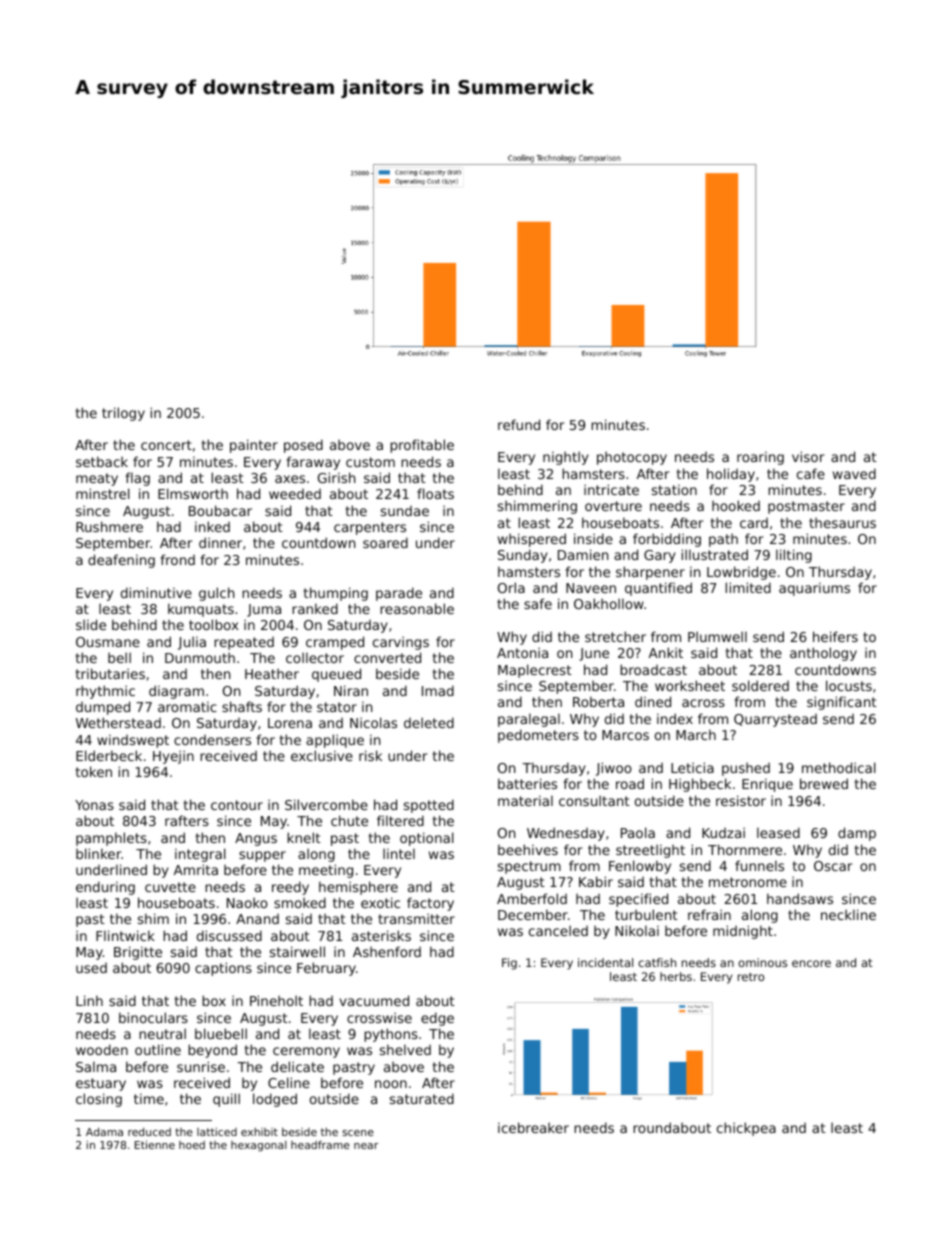  I want to click on painter, so click(254, 446).
